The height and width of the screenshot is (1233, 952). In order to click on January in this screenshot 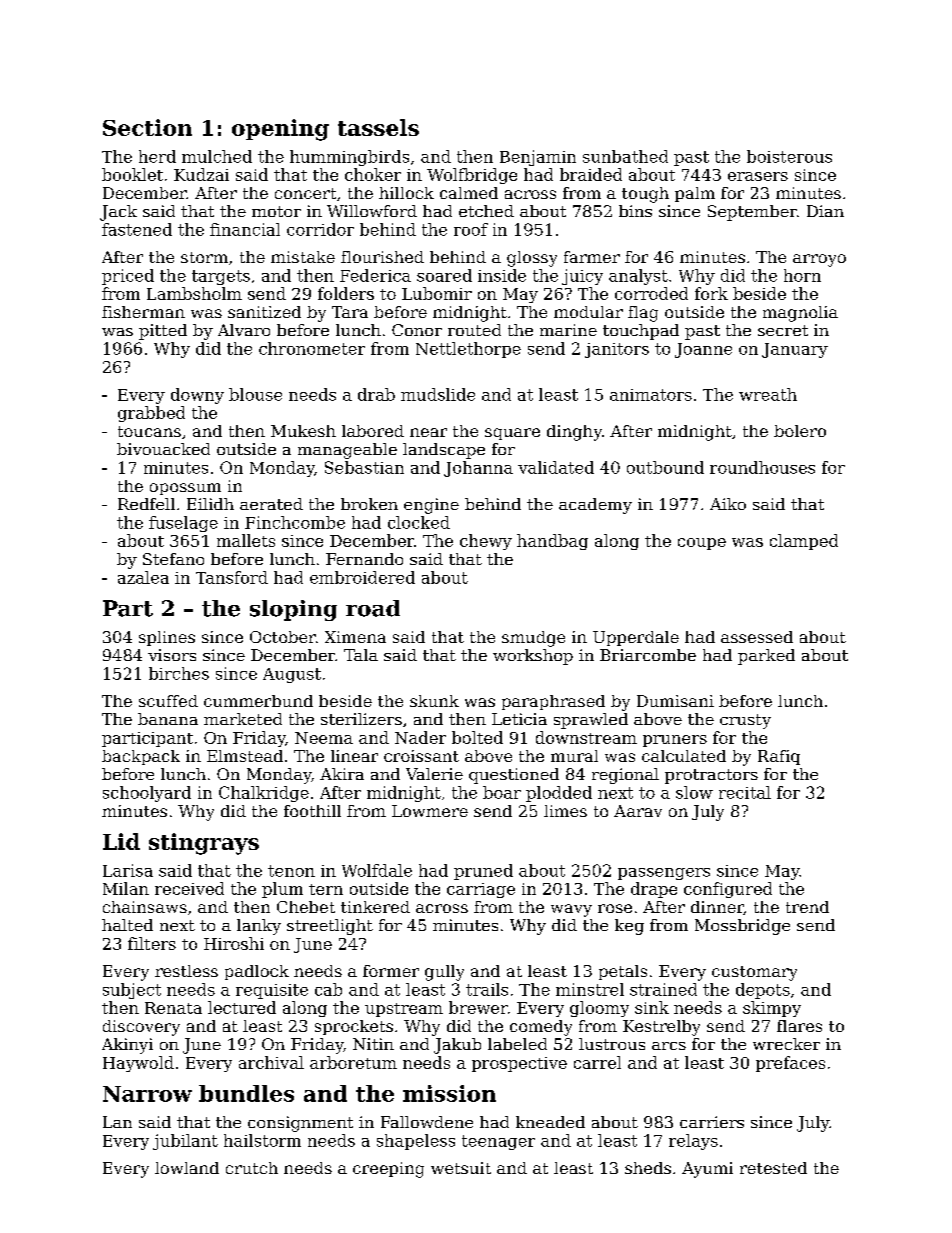, I will do `click(795, 350)`.
